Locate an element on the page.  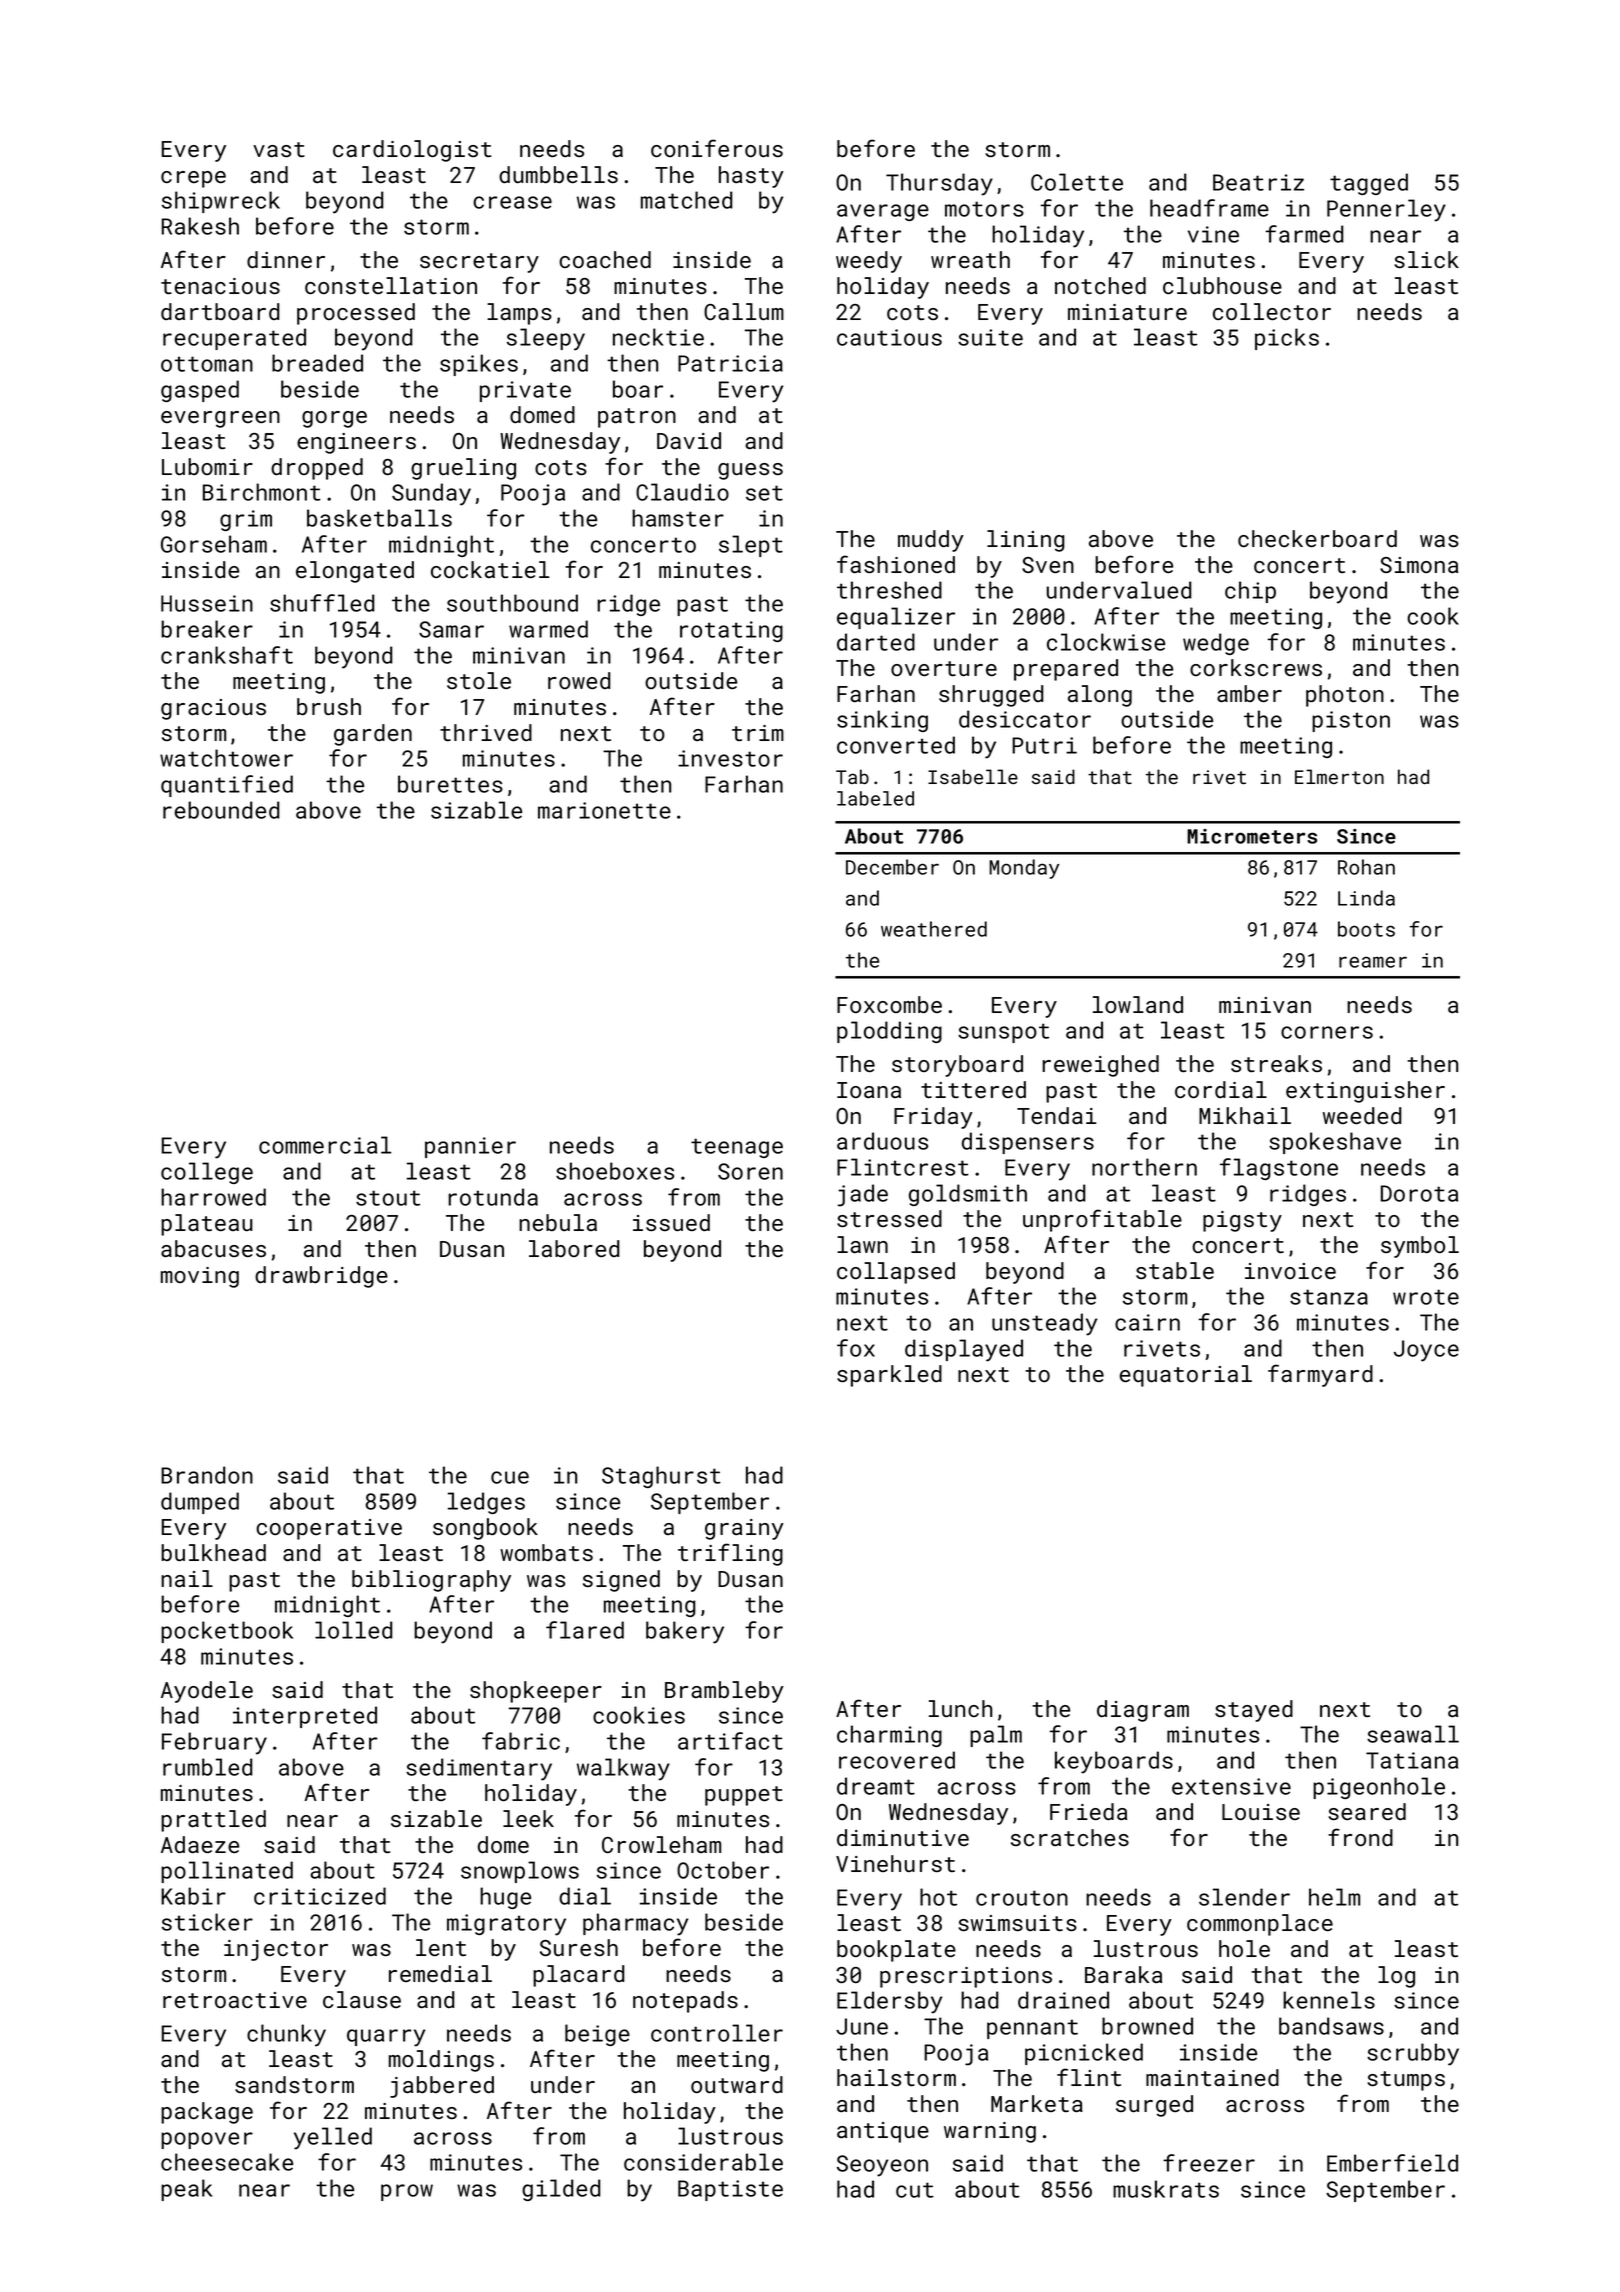
crankshaft is located at coordinates (227, 655).
